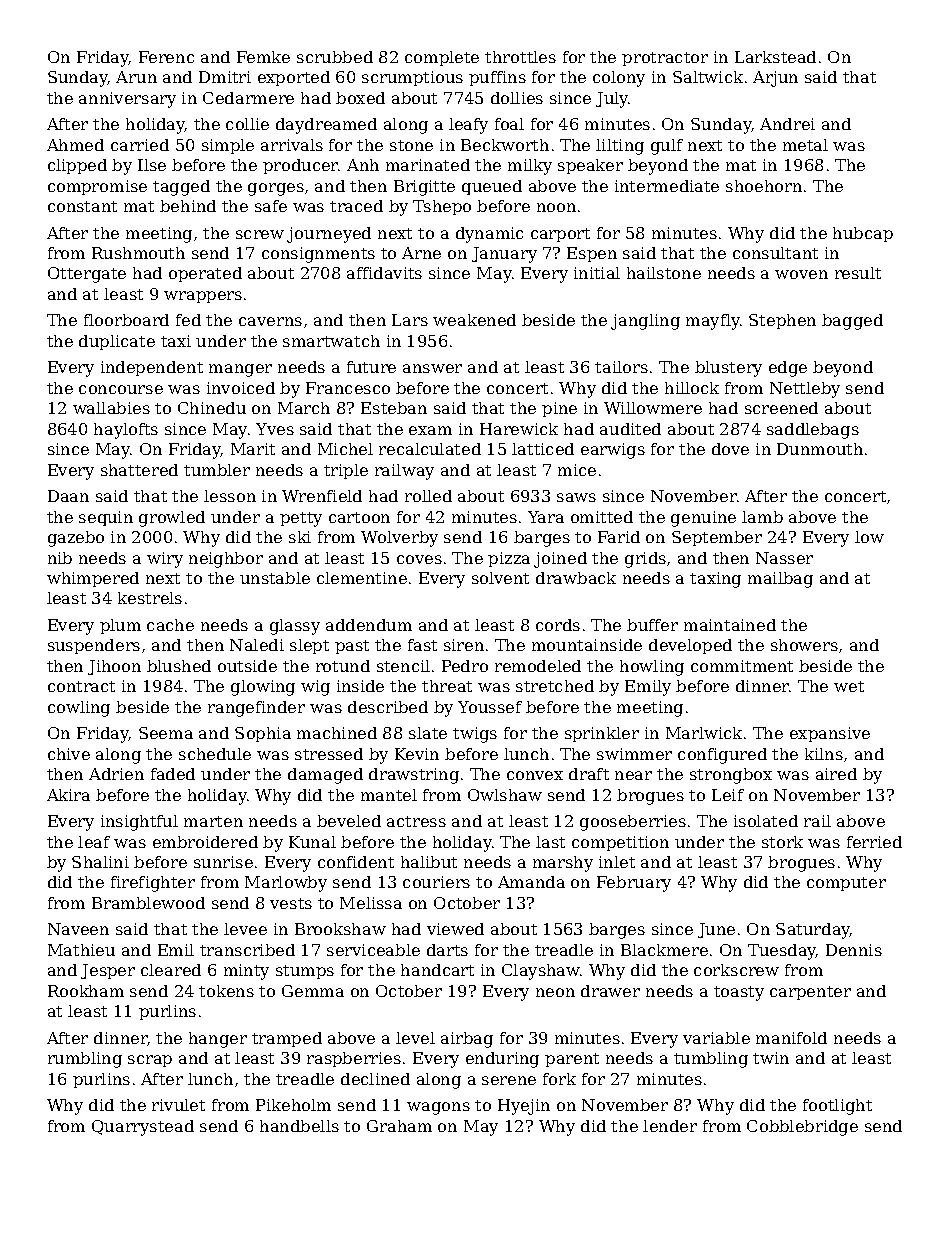 The image size is (952, 1233). What do you see at coordinates (520, 57) in the screenshot?
I see `throttles` at bounding box center [520, 57].
